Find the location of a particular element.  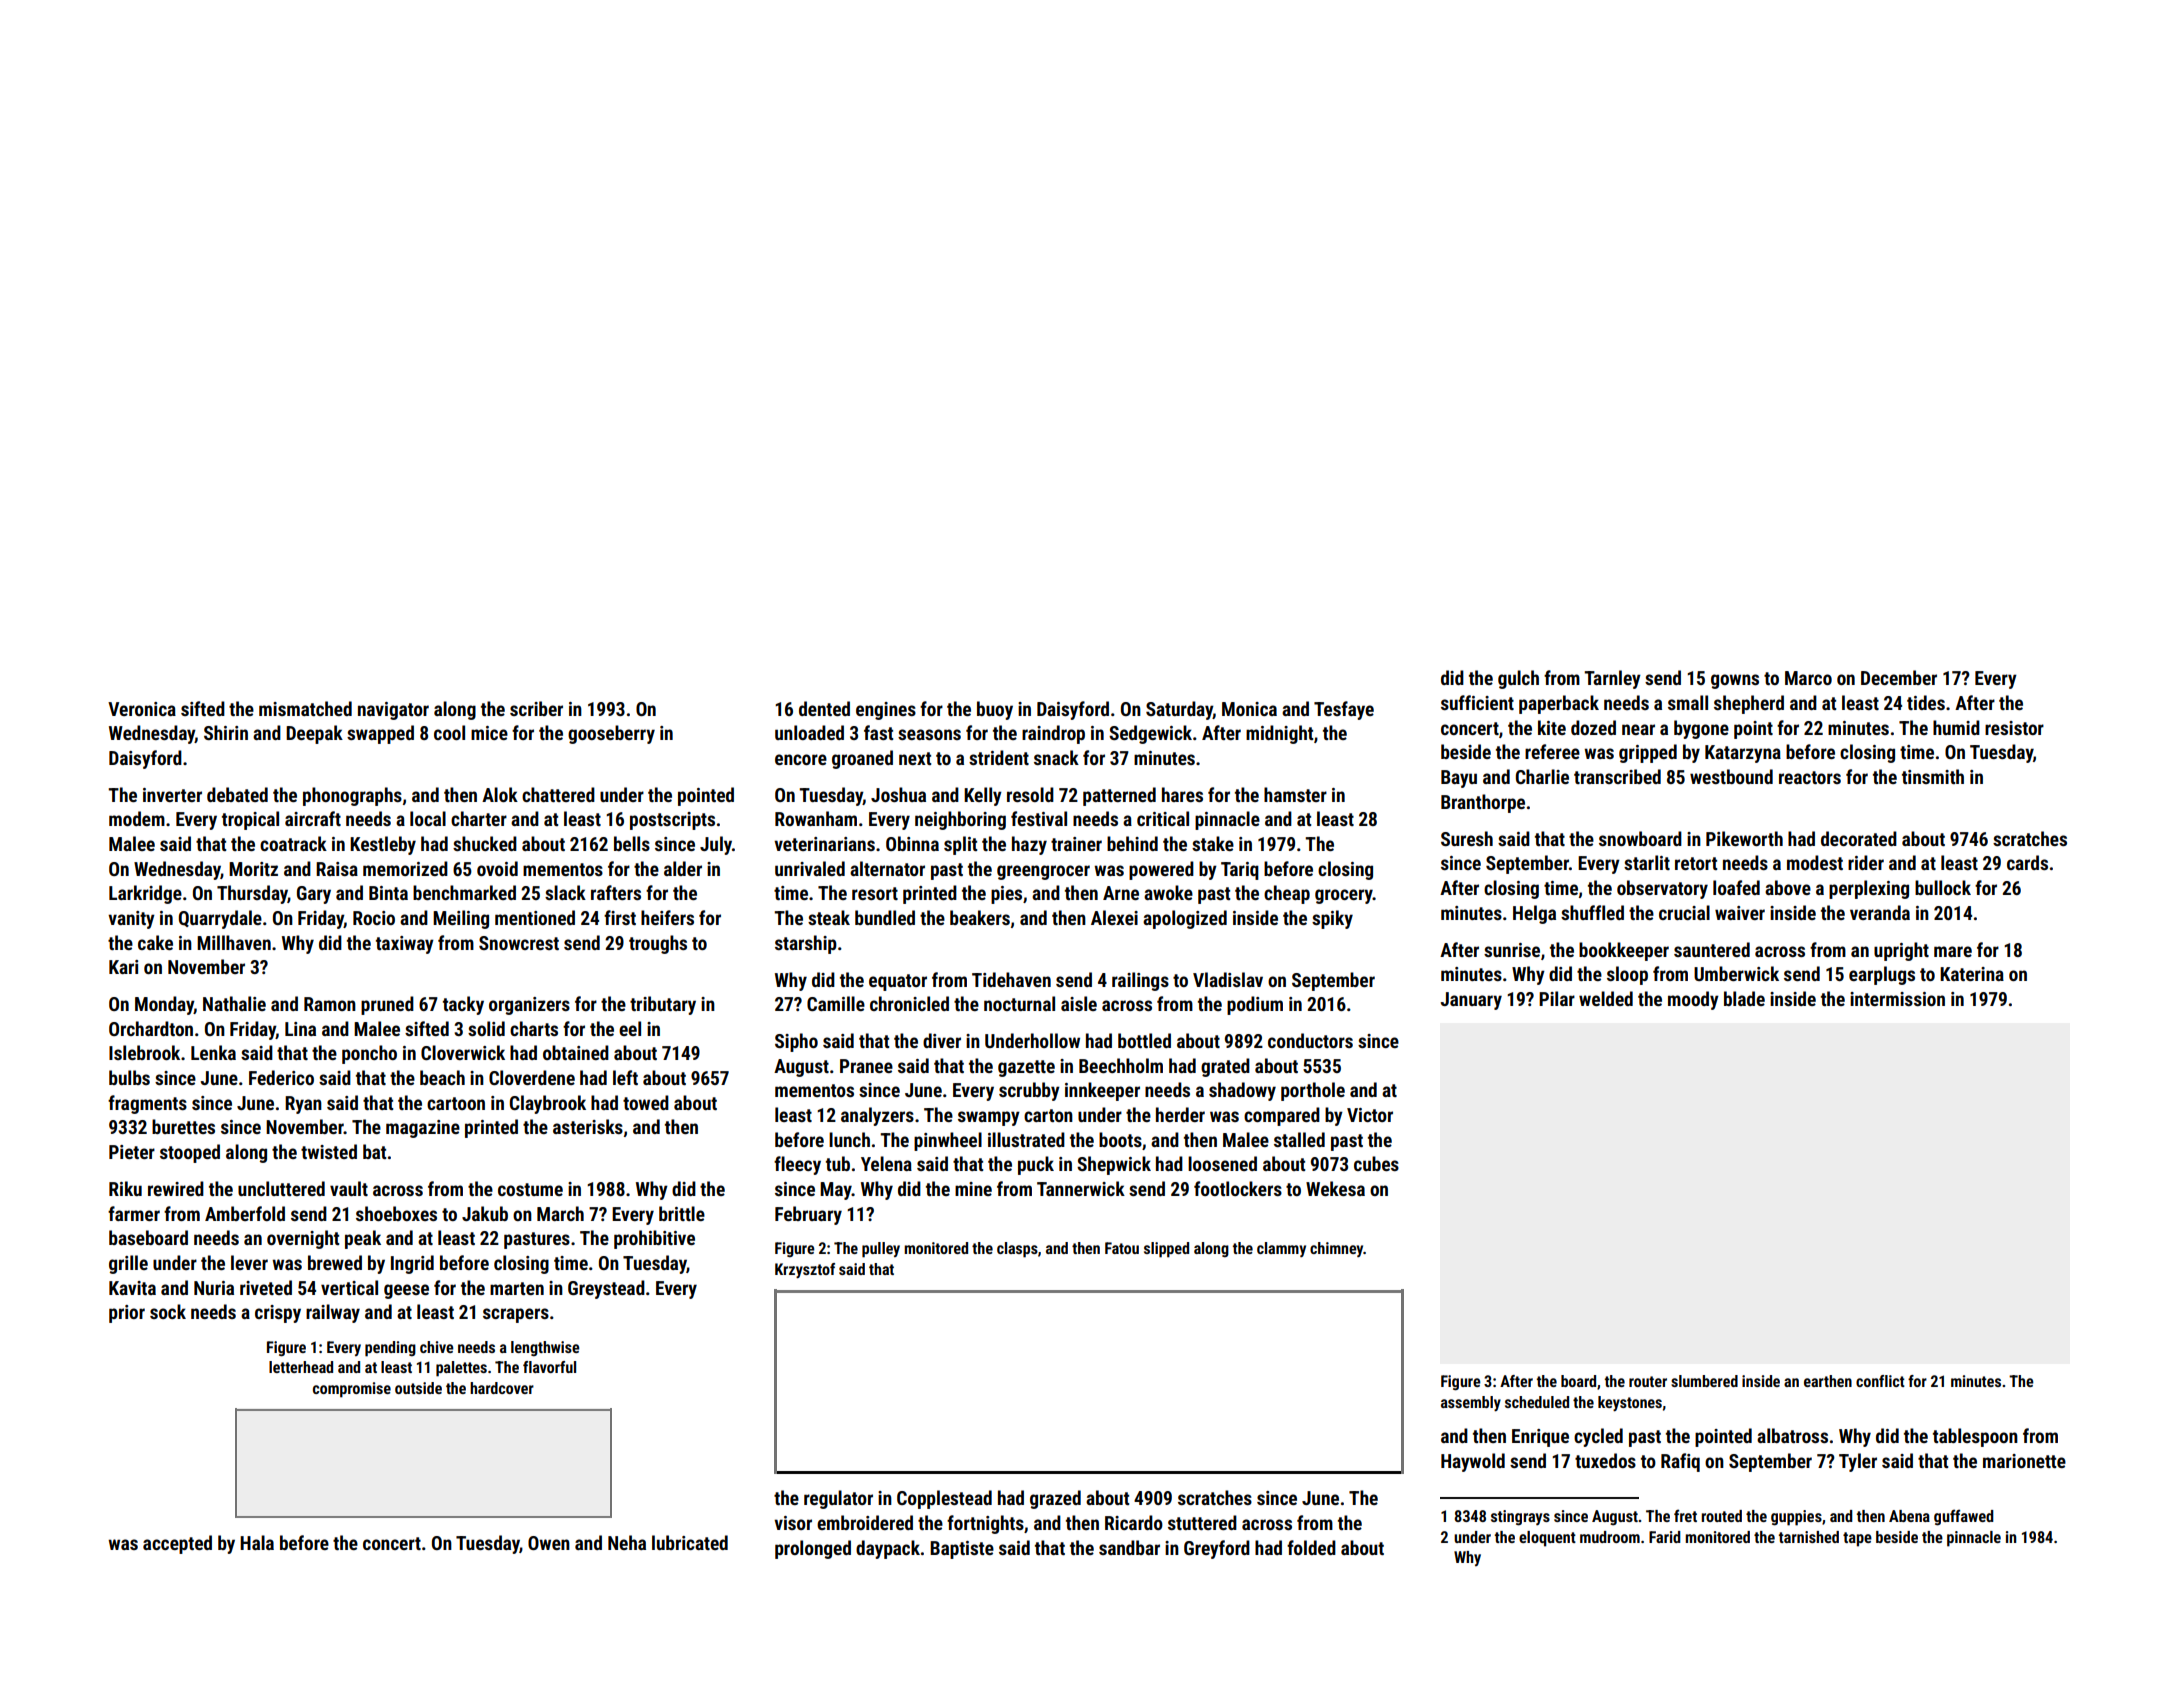

scrubby is located at coordinates (1029, 1091).
